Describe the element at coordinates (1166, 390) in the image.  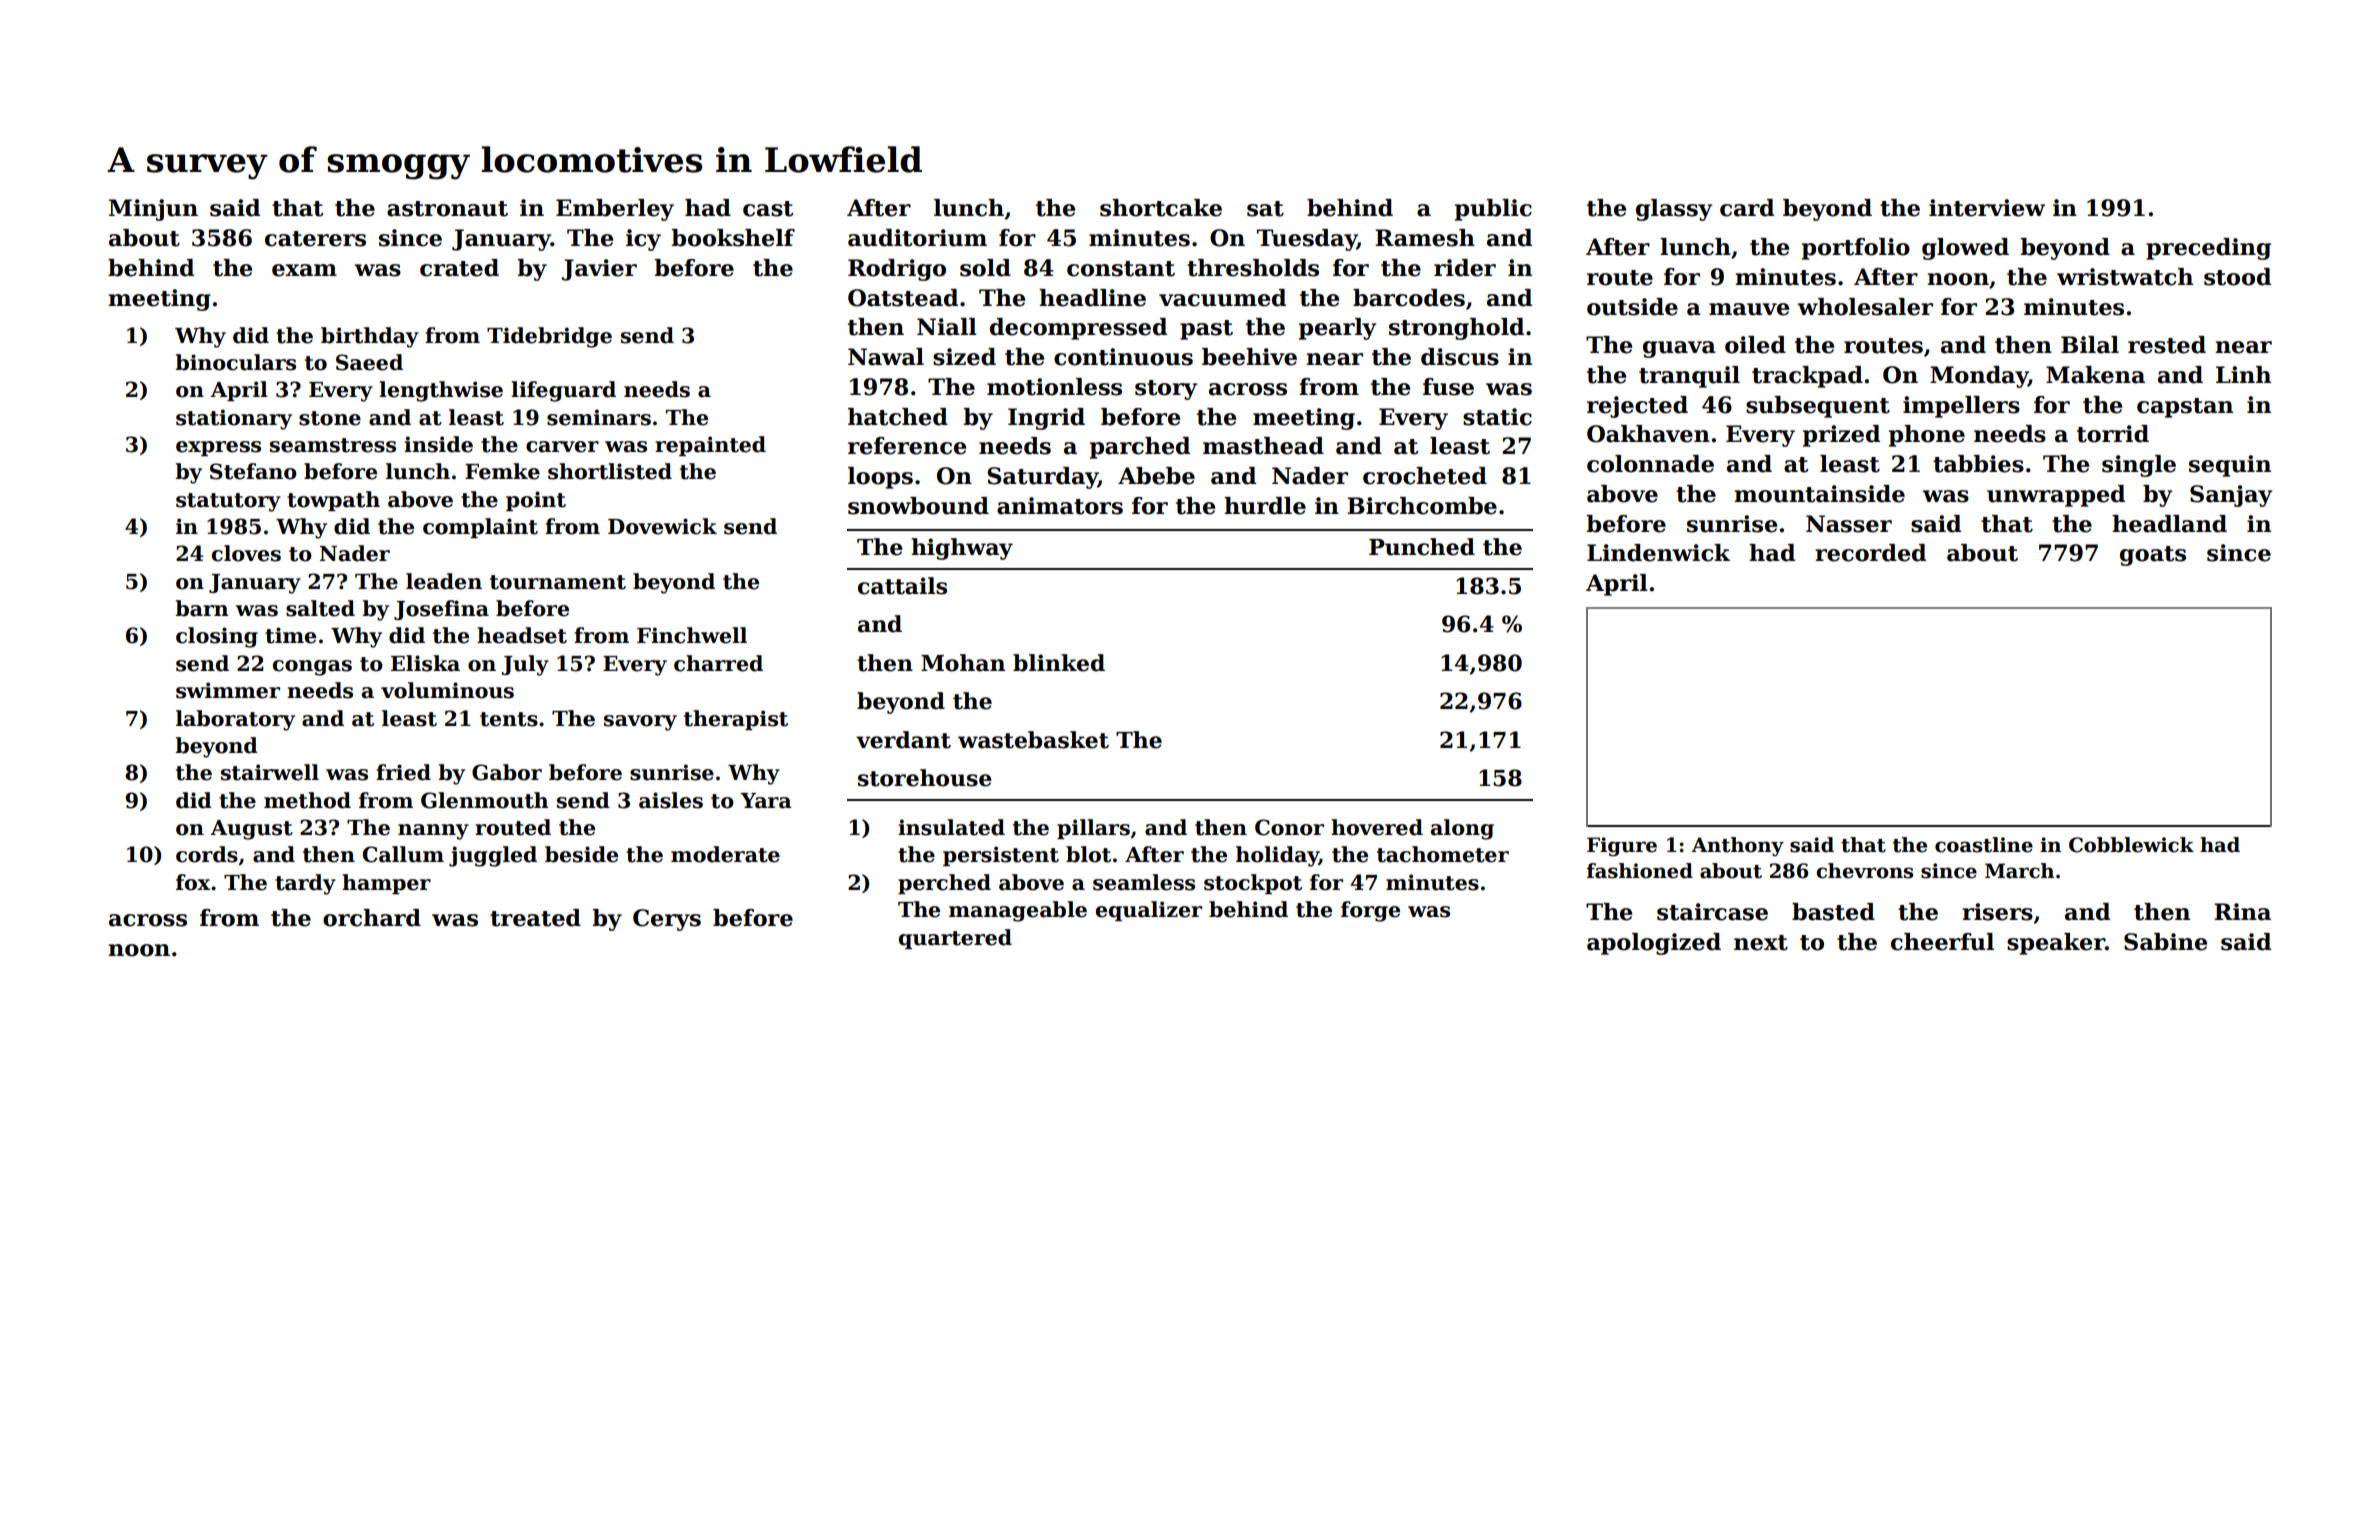
I see `story` at that location.
